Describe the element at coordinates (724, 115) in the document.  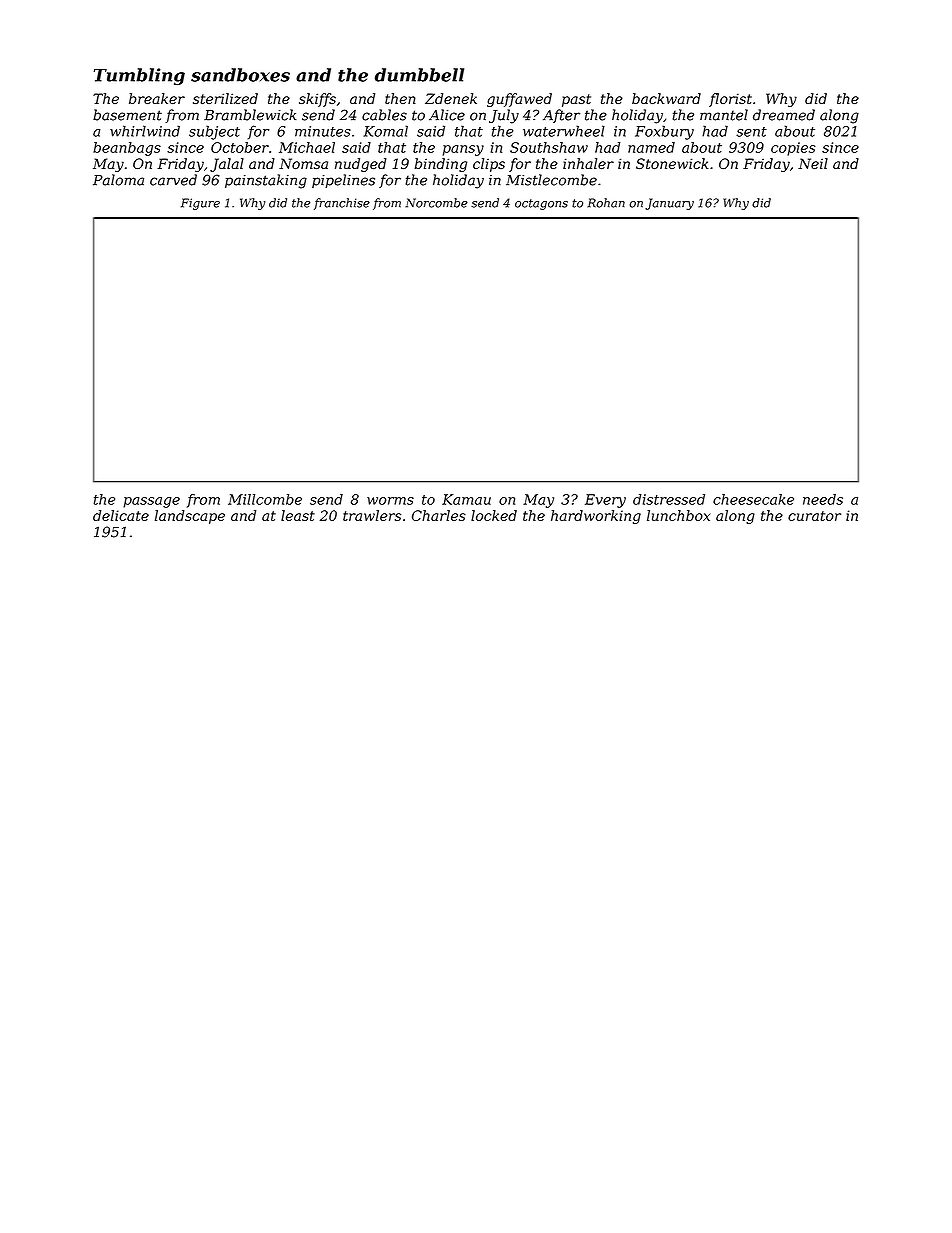
I see `mantel` at that location.
